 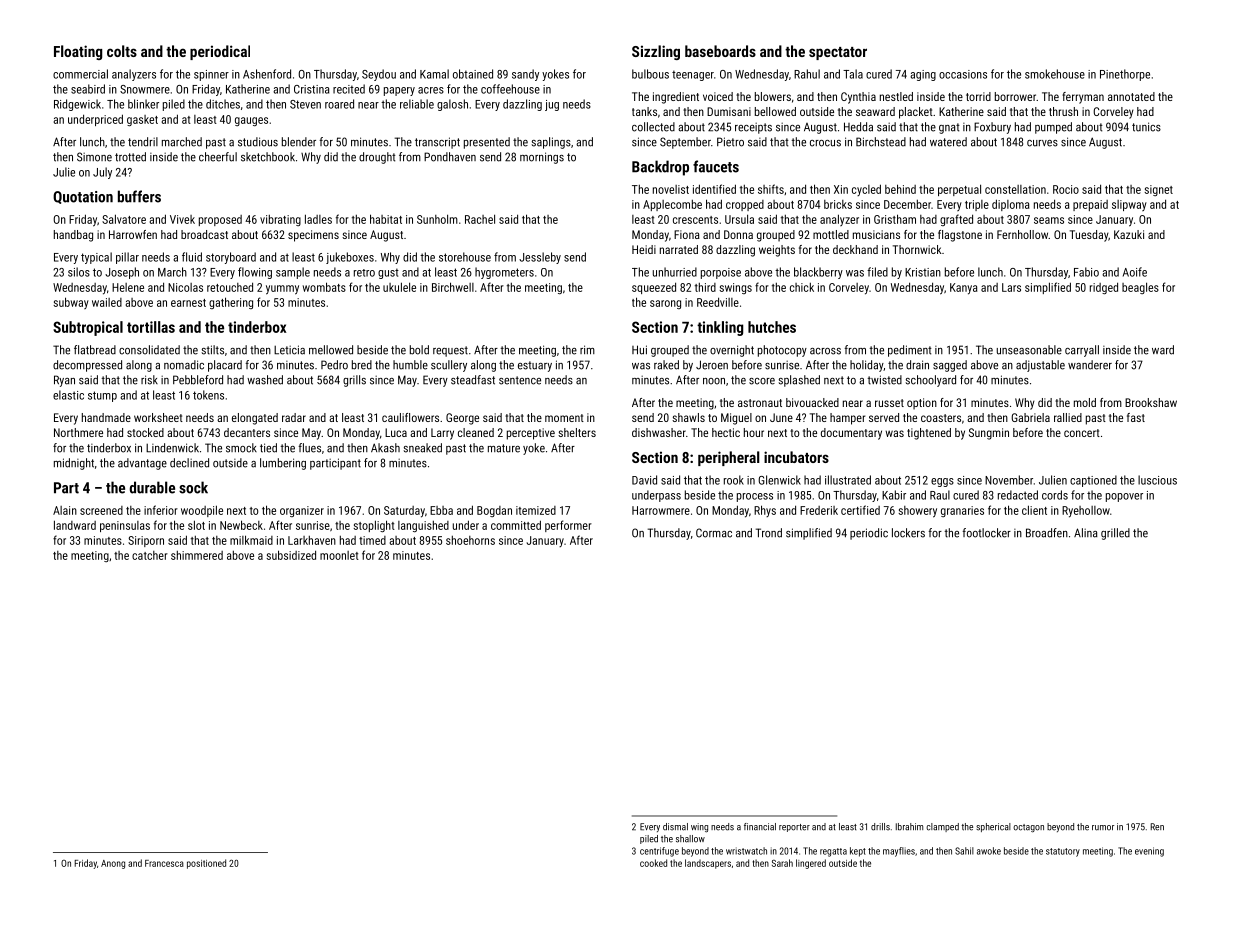 What do you see at coordinates (206, 864) in the page?
I see `positioned` at bounding box center [206, 864].
